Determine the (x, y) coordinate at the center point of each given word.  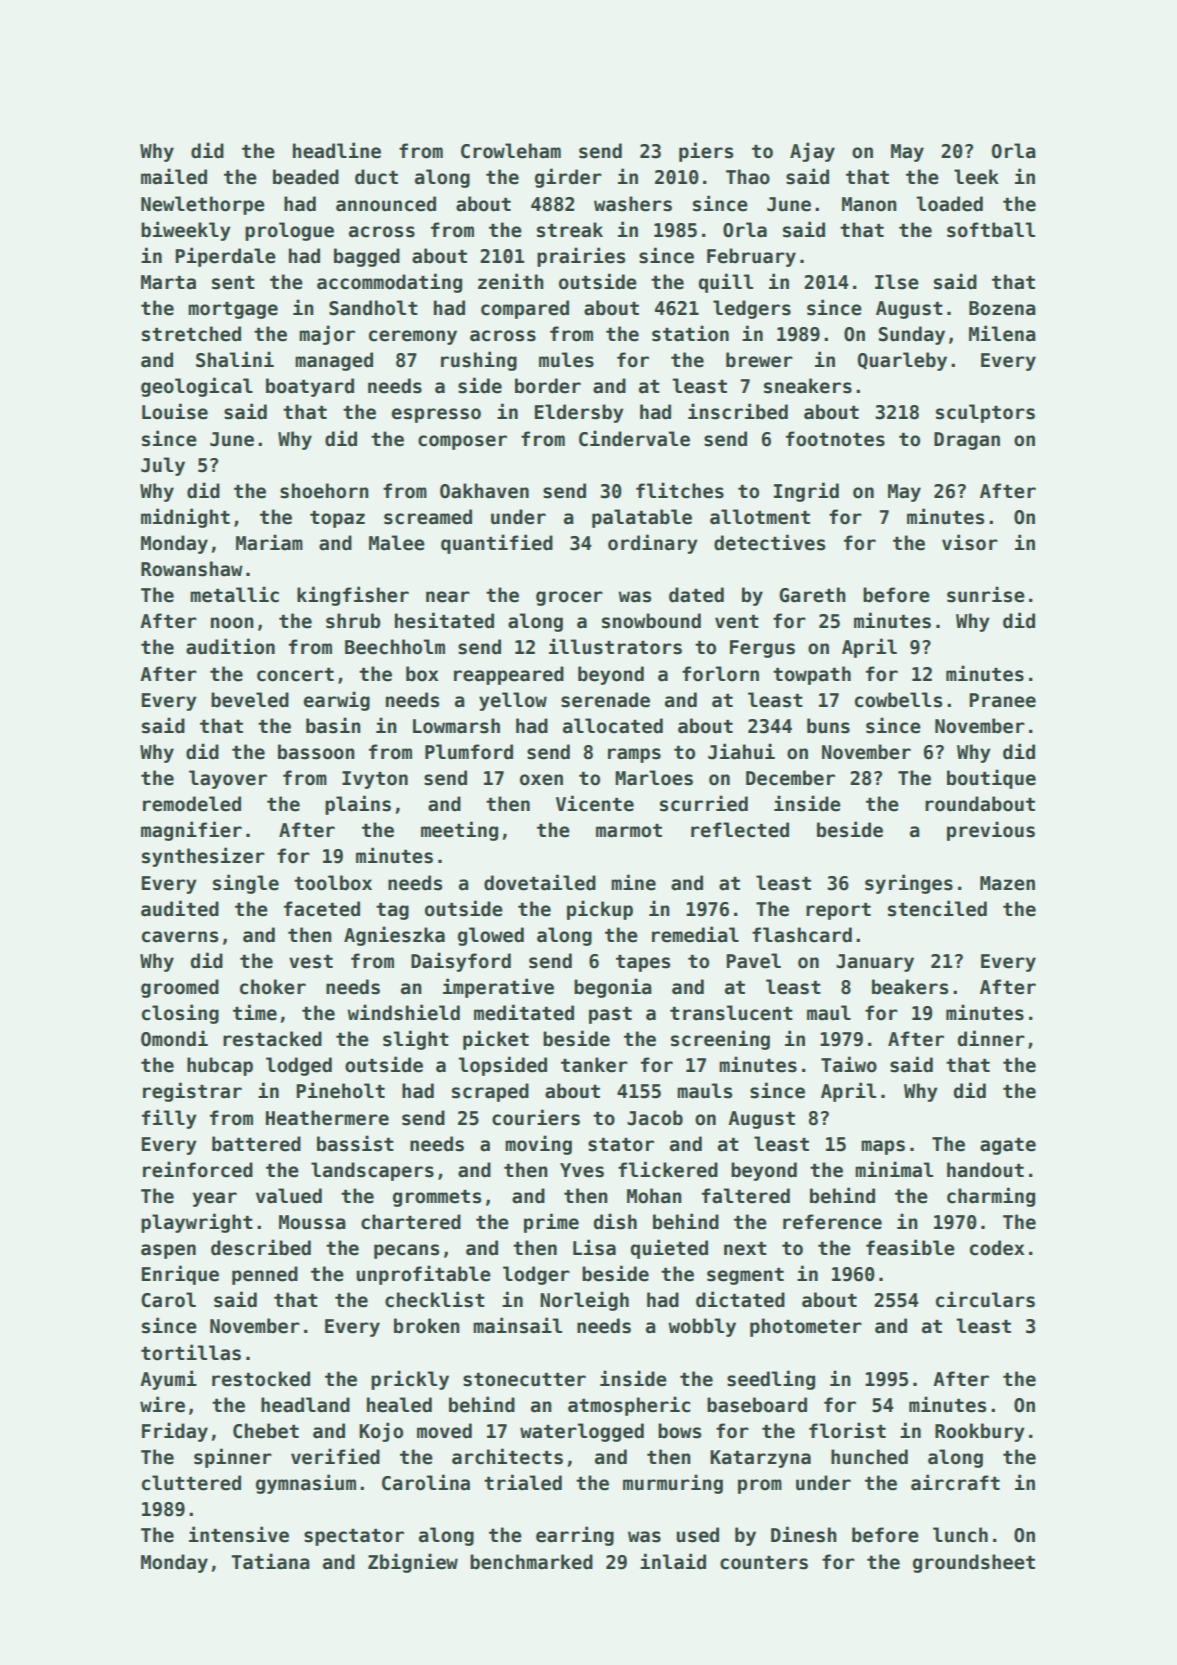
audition (230, 646)
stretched (191, 334)
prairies (581, 257)
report (838, 911)
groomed (180, 988)
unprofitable (423, 1275)
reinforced (198, 1169)
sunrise (986, 594)
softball (991, 230)
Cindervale (634, 438)
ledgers (752, 309)
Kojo (381, 1432)
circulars (985, 1299)
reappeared (509, 675)
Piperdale (225, 257)
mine (633, 882)
